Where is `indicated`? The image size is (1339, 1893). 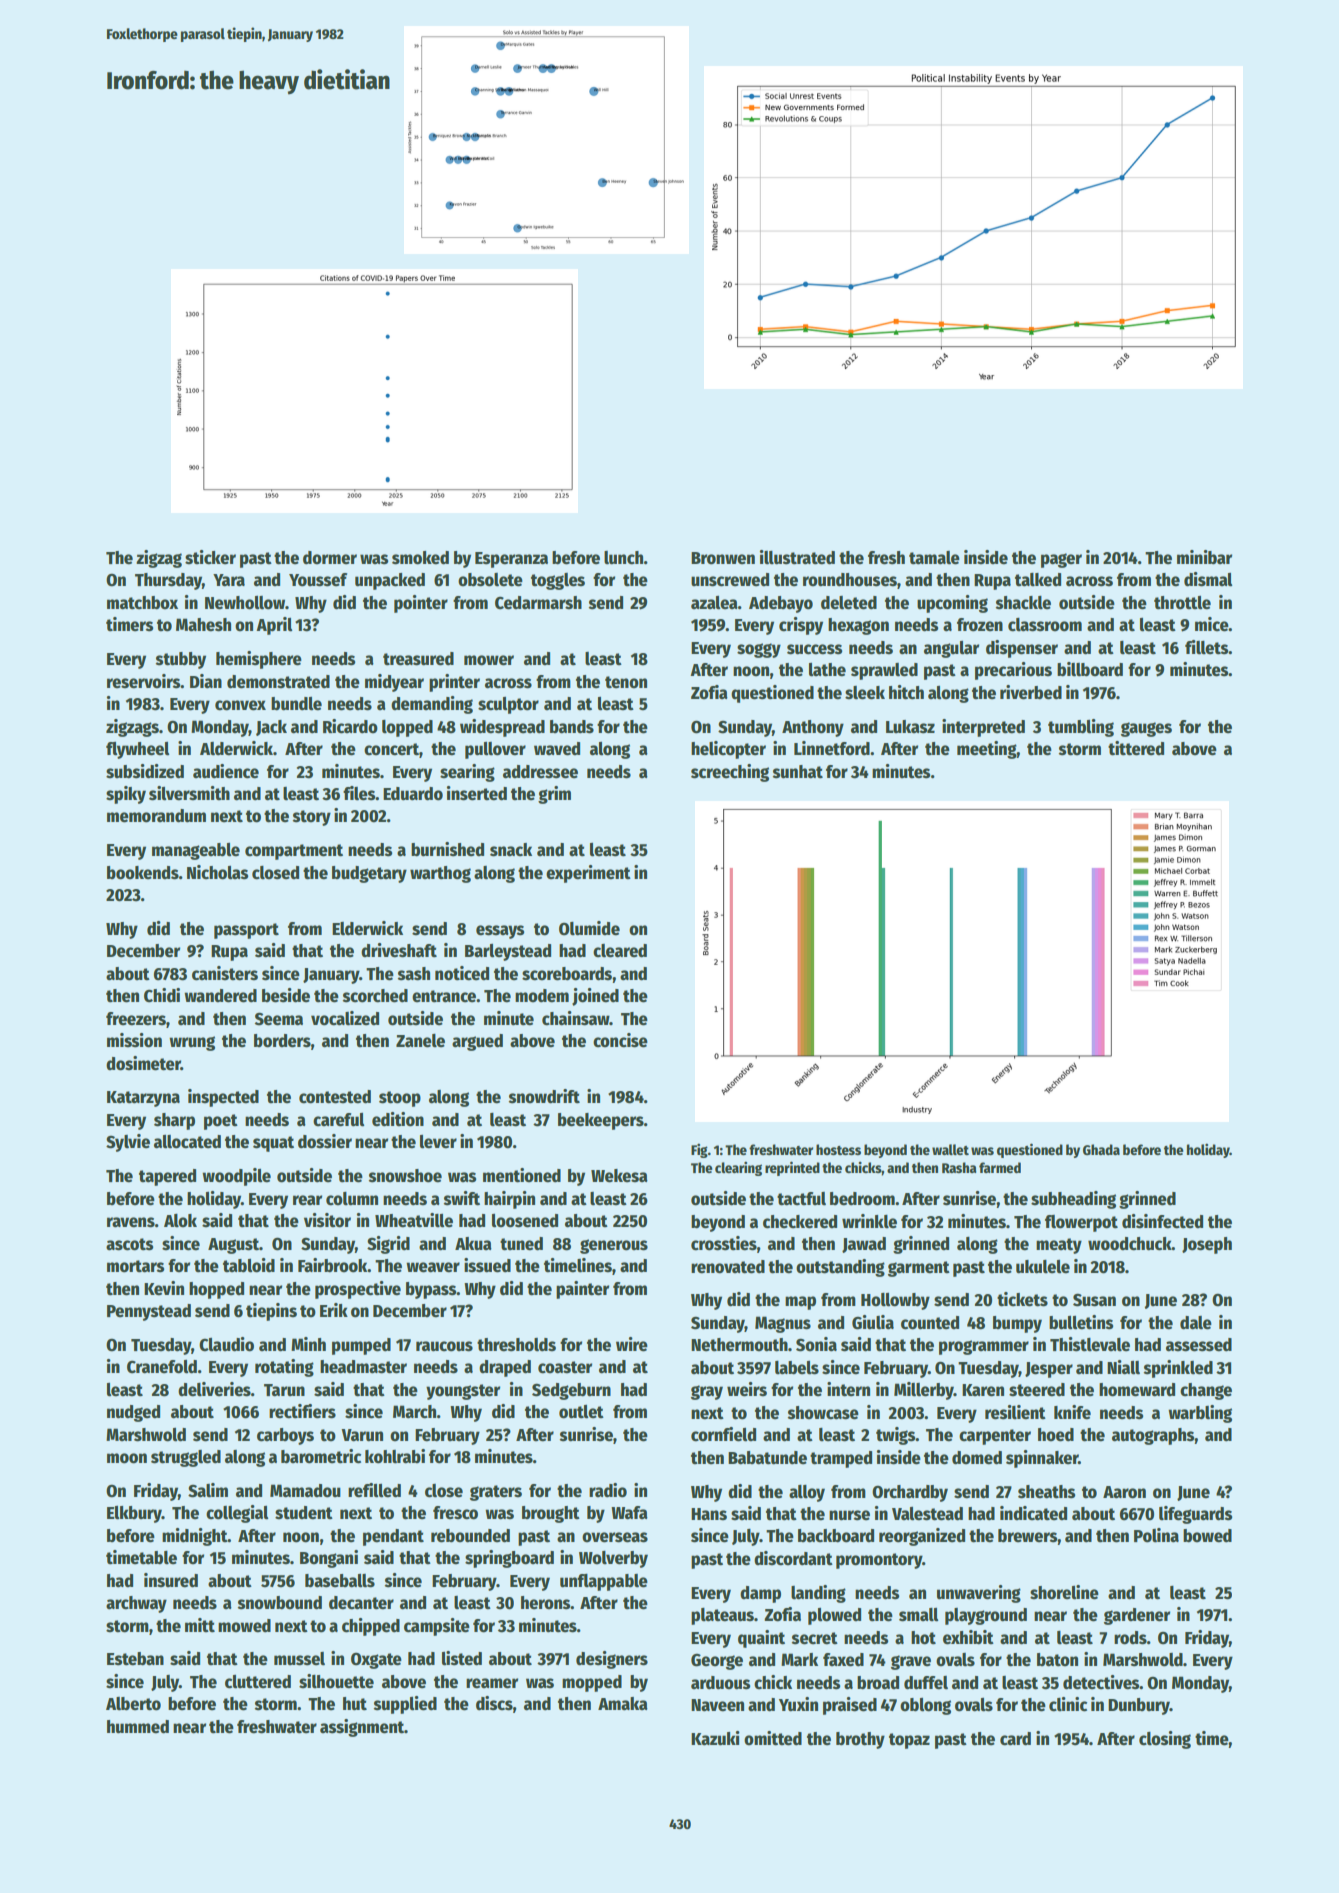 indicated is located at coordinates (1033, 1513).
